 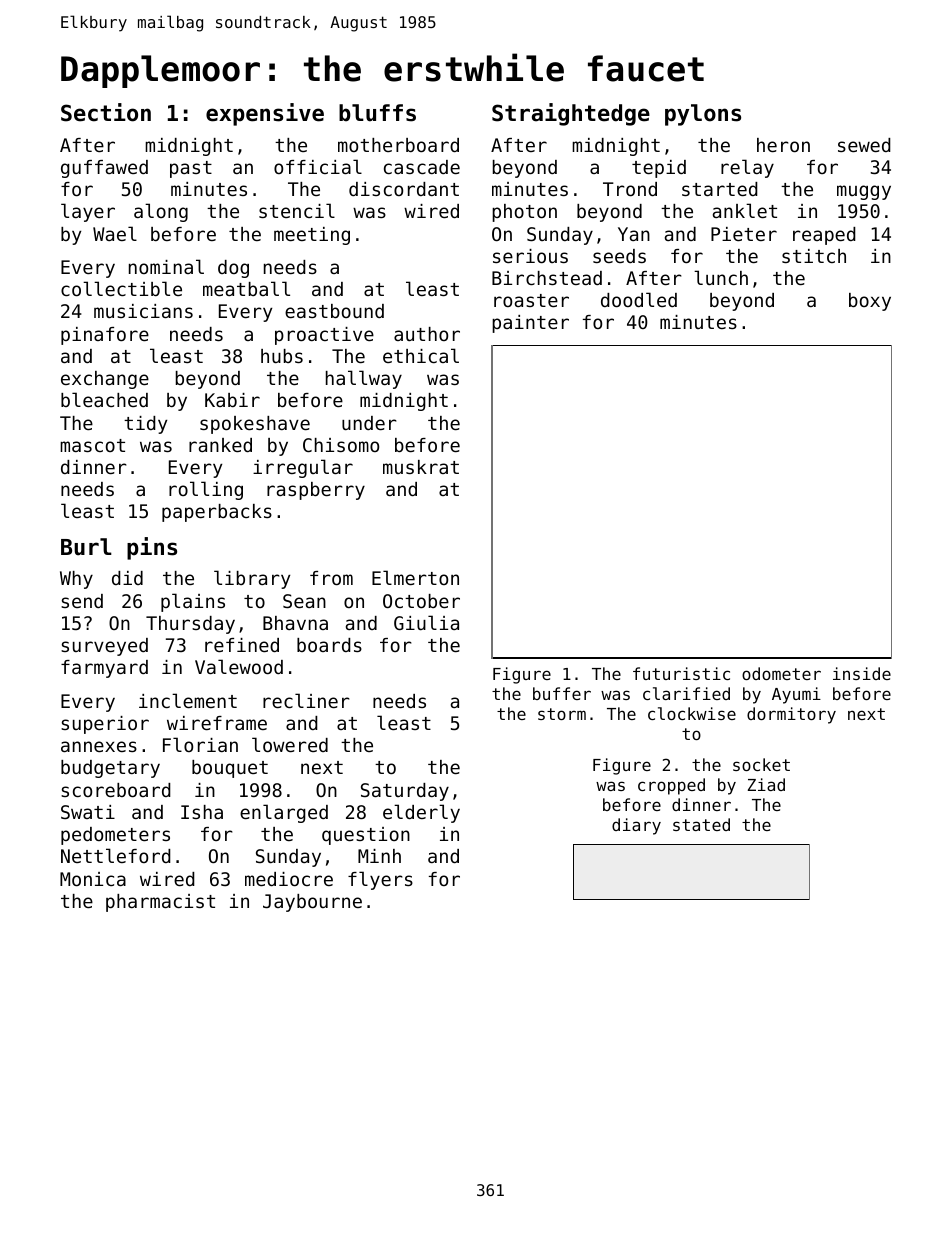 I want to click on roaster, so click(x=531, y=300).
